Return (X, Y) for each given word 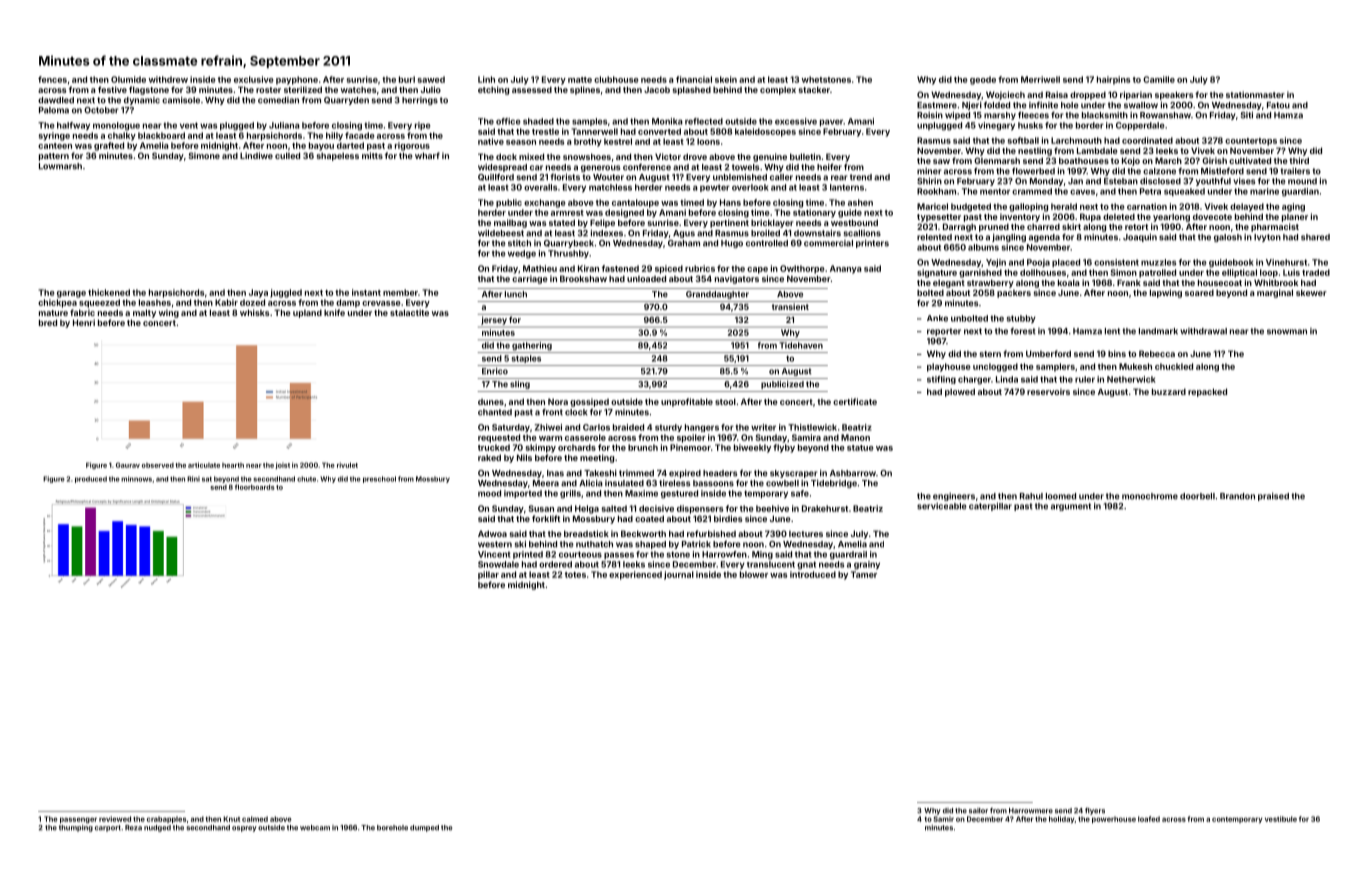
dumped (424, 828)
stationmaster (1255, 94)
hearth (233, 465)
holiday (1062, 819)
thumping (76, 828)
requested (499, 438)
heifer (829, 167)
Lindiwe (256, 155)
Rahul (1031, 496)
